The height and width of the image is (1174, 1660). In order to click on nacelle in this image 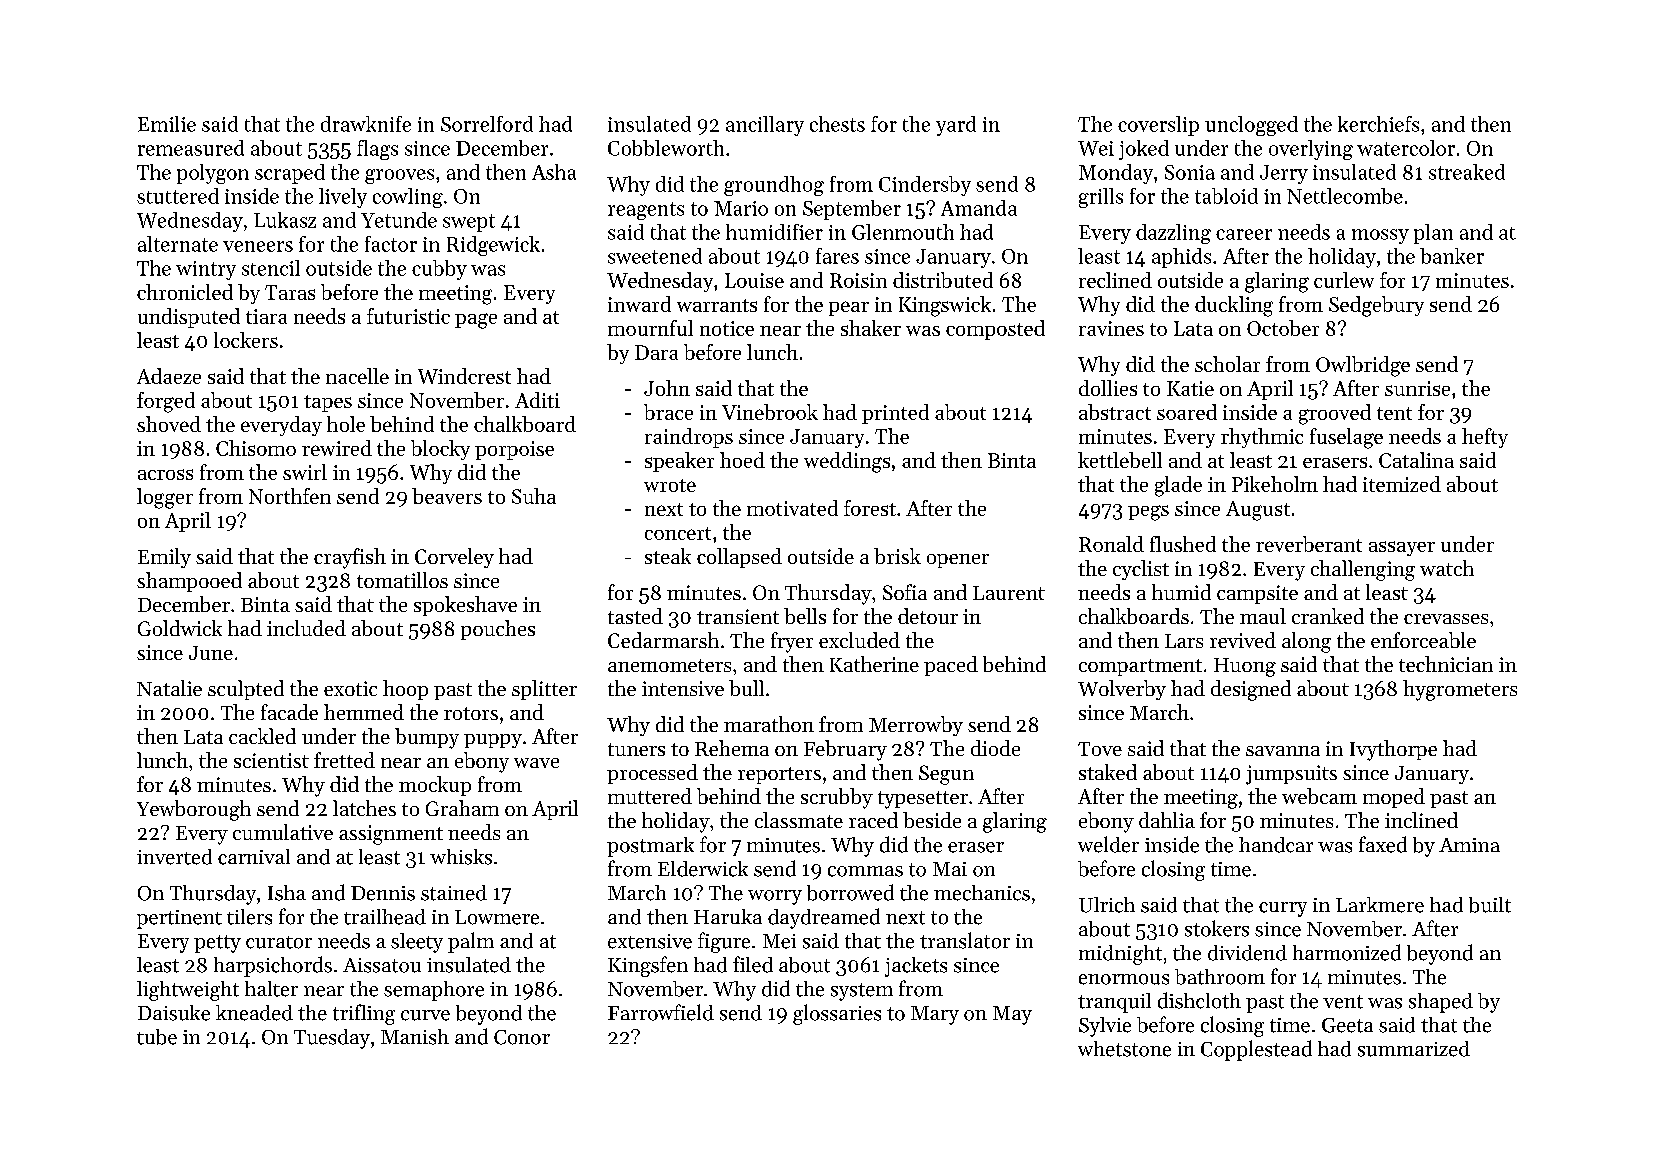, I will do `click(357, 376)`.
